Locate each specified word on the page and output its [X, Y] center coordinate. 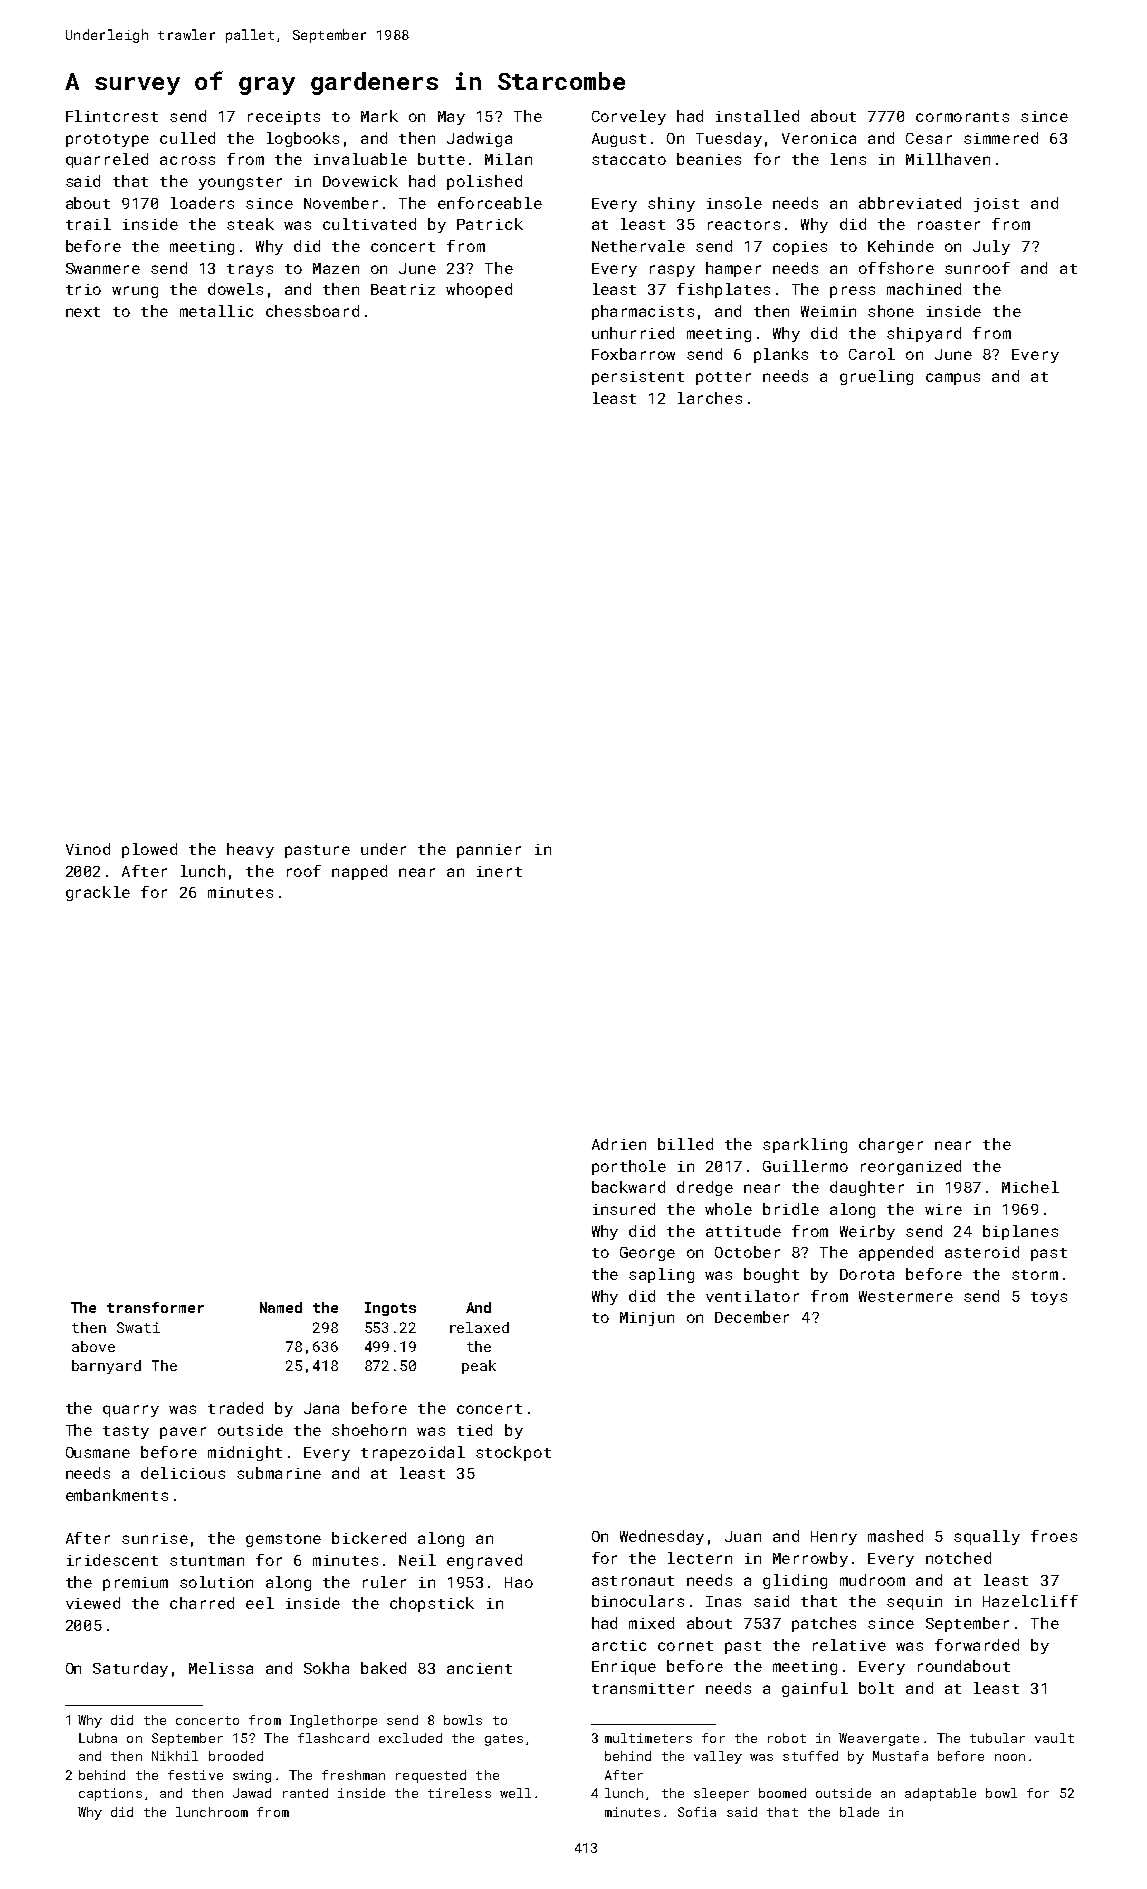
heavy [250, 850]
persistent [638, 378]
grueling [876, 377]
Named [281, 1307]
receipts [284, 118]
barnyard [106, 1367]
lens [848, 159]
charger [891, 1145]
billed [685, 1144]
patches [824, 1624]
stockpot [513, 1453]
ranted [305, 1793]
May [451, 118]
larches [710, 398]
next [83, 312]
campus [953, 379]
